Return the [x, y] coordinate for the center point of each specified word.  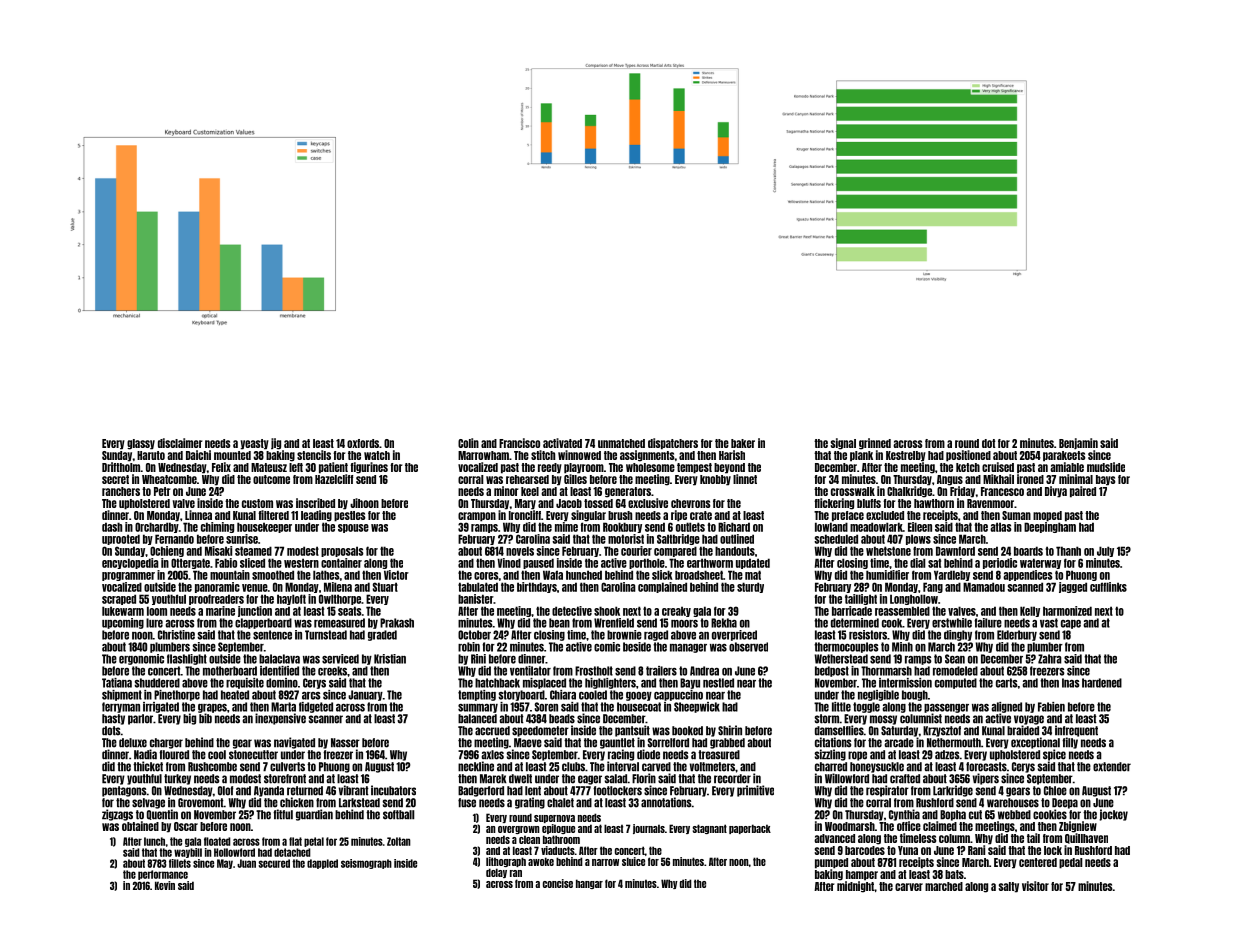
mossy [883, 720]
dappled [322, 864]
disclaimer [180, 443]
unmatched [621, 443]
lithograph [506, 862]
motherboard [230, 671]
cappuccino [678, 695]
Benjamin [1078, 444]
